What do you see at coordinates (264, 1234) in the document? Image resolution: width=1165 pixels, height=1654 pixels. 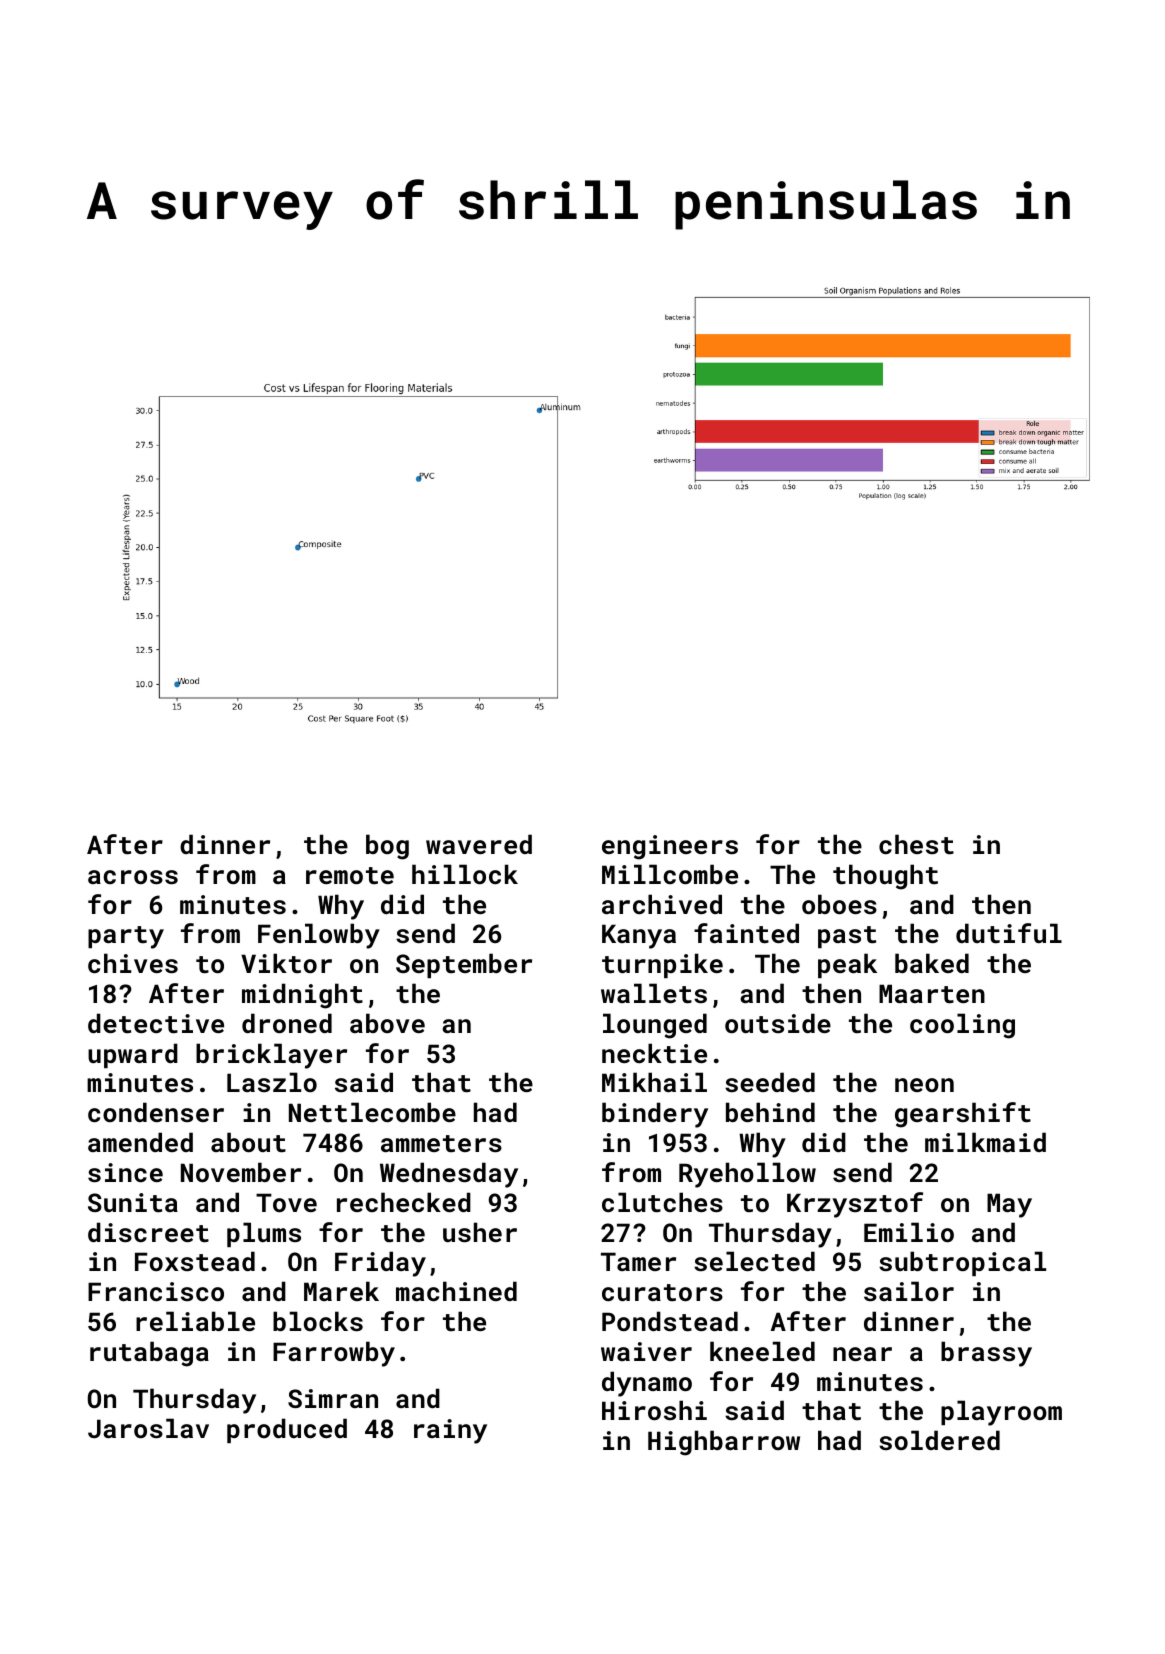 I see `plums` at bounding box center [264, 1234].
